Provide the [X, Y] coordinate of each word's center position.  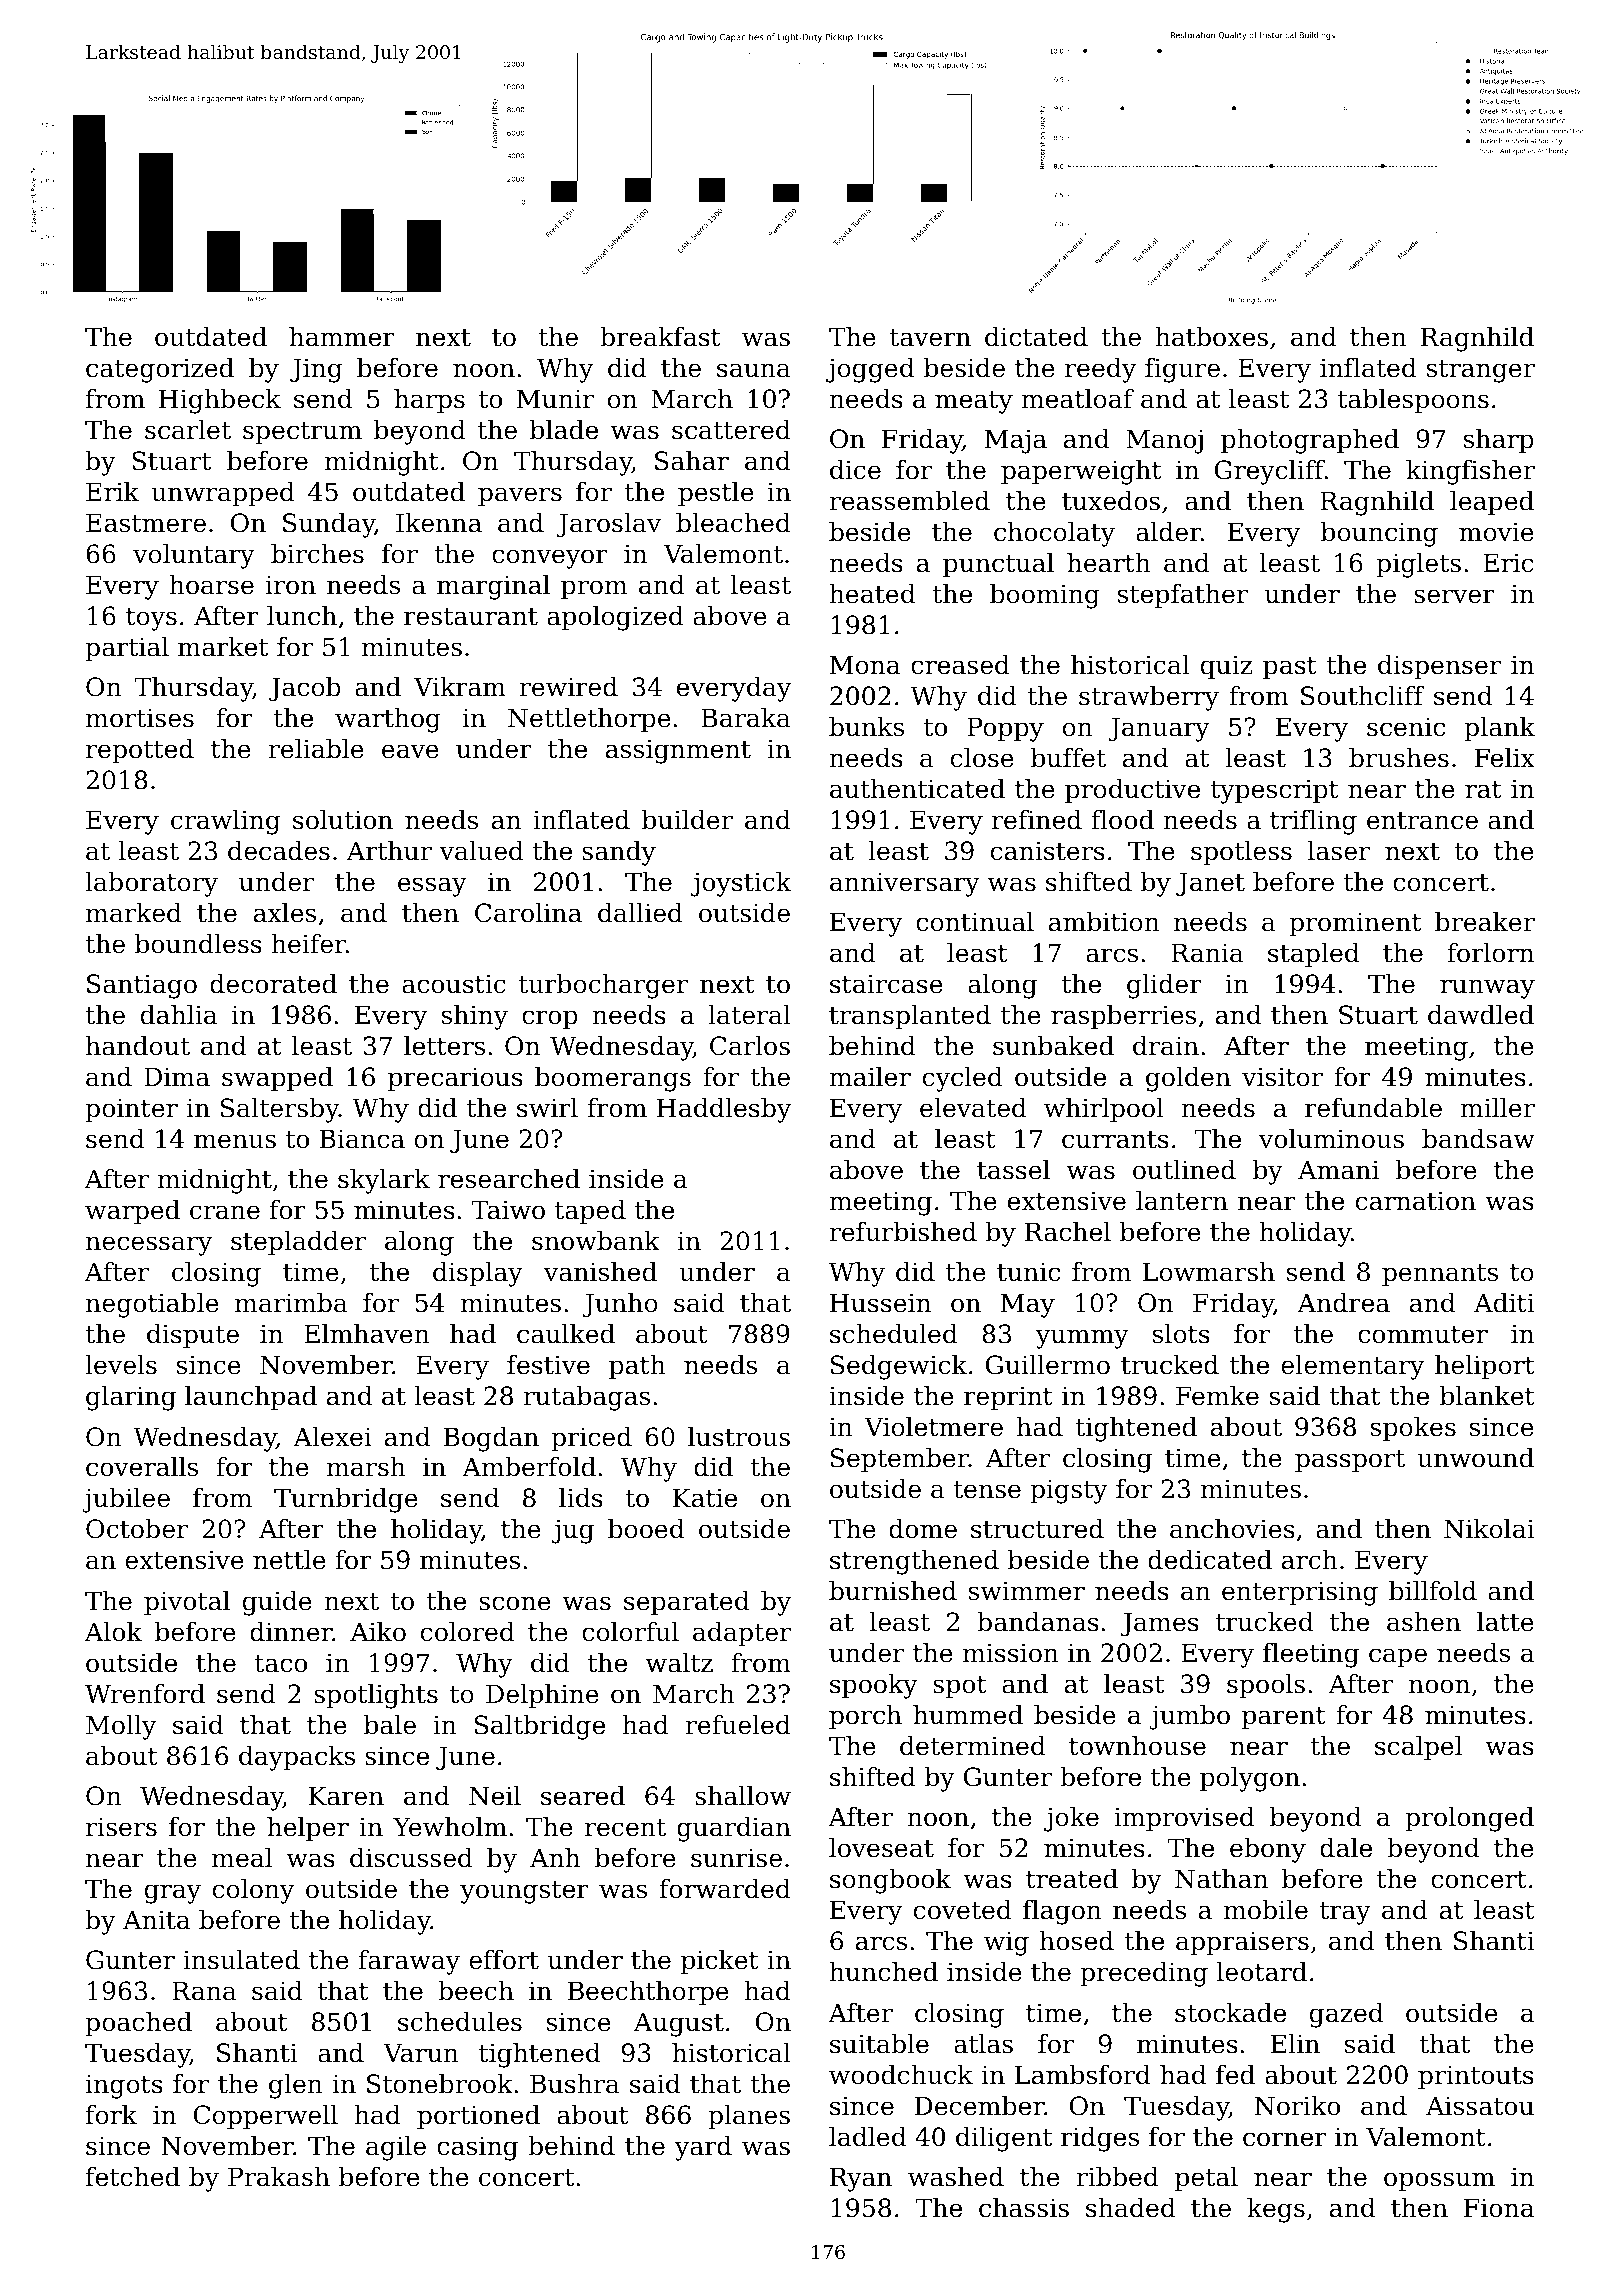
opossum [1439, 2181]
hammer [342, 337]
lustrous [739, 1437]
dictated [1036, 337]
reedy [1100, 370]
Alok [113, 1632]
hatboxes [1211, 337]
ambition [1104, 922]
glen [296, 2086]
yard [703, 2148]
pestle [716, 494]
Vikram [460, 687]
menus [235, 1141]
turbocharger [603, 986]
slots [1181, 1334]
